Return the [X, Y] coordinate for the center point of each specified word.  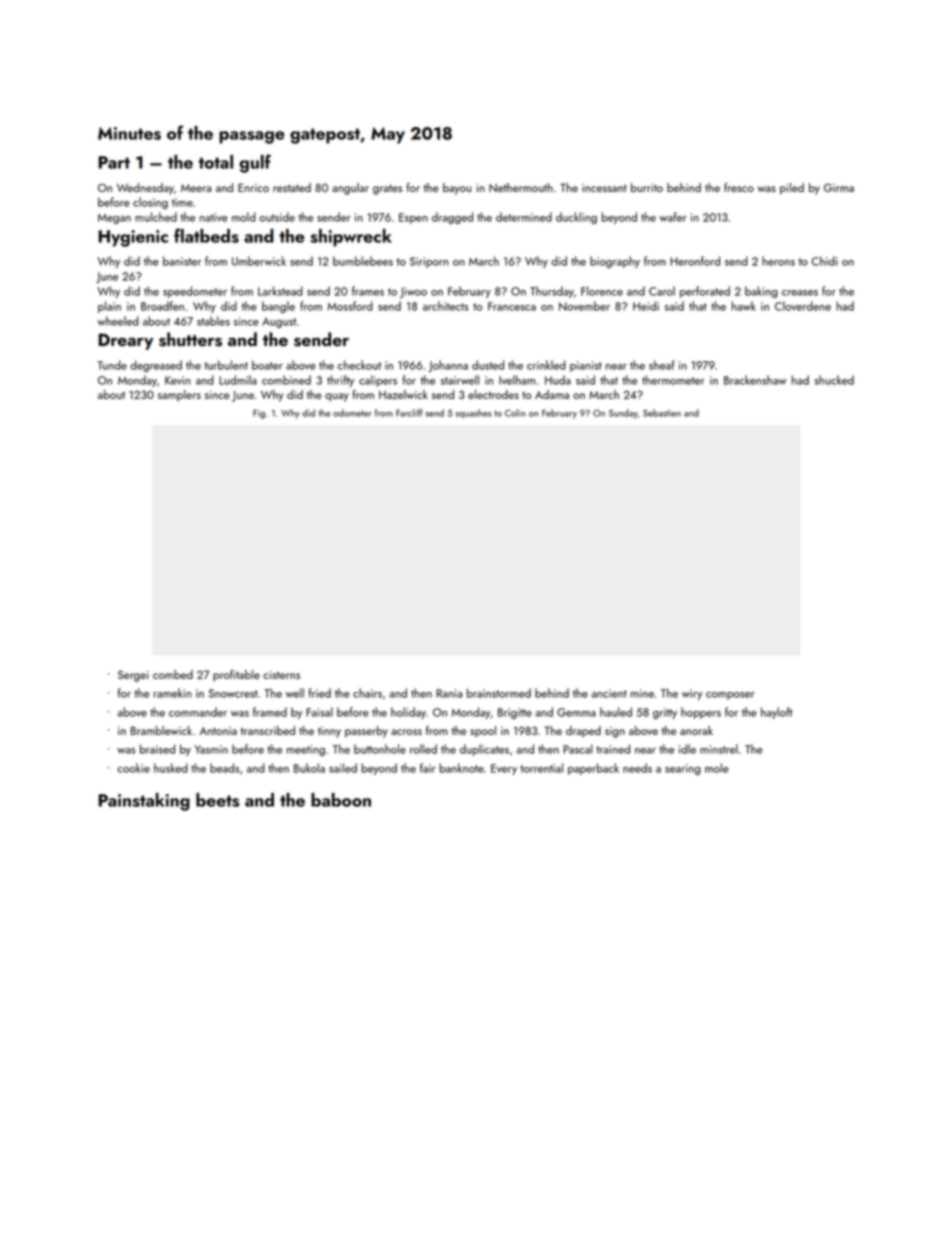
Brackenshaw [755, 380]
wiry [692, 694]
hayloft [776, 713]
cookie [133, 768]
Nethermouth [521, 187]
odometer [352, 413]
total [215, 162]
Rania [449, 693]
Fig [259, 414]
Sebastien [662, 413]
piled [792, 189]
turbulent [226, 365]
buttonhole [380, 749]
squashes [473, 414]
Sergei [133, 676]
